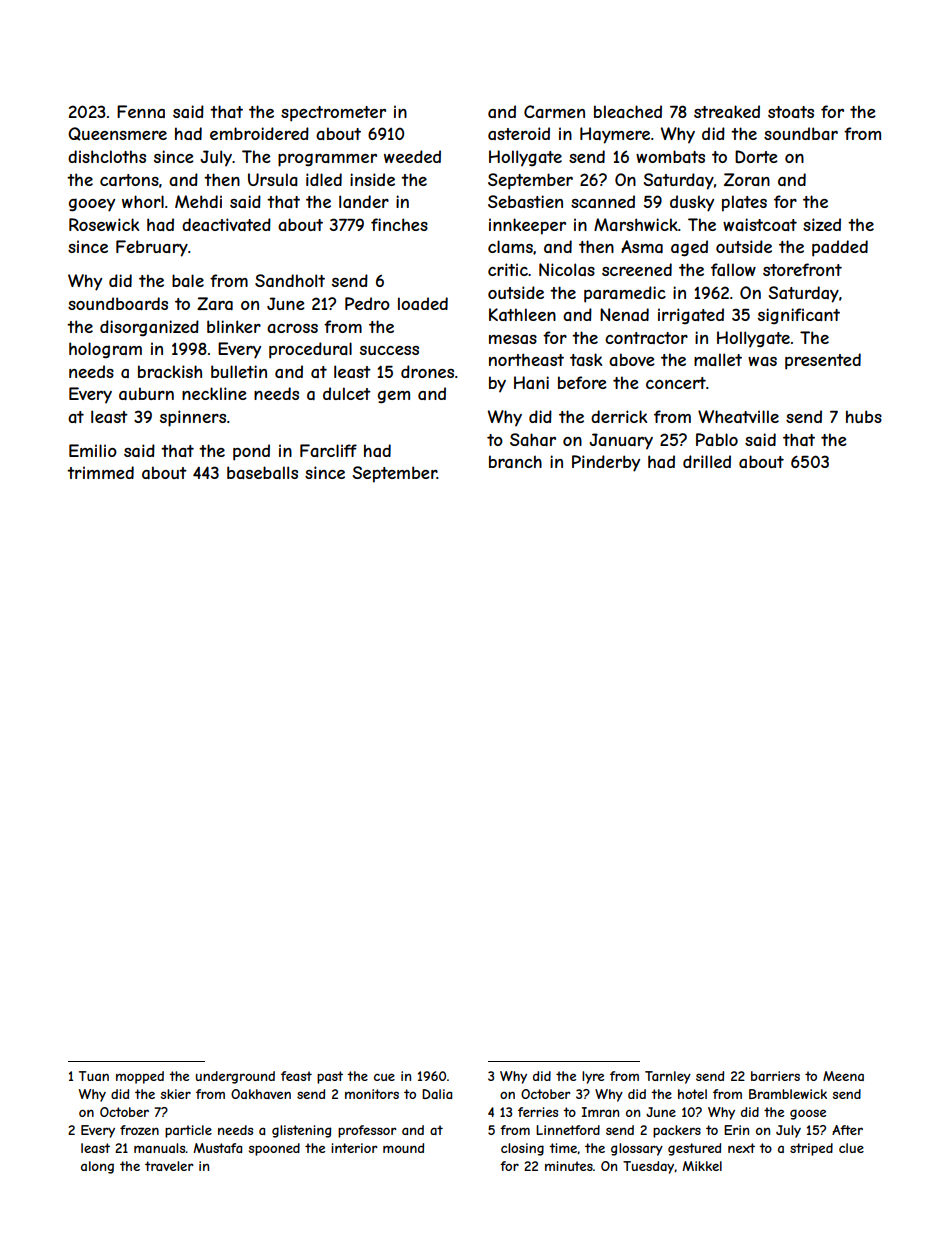 Image resolution: width=952 pixels, height=1233 pixels. I want to click on Mikkel, so click(702, 1166).
